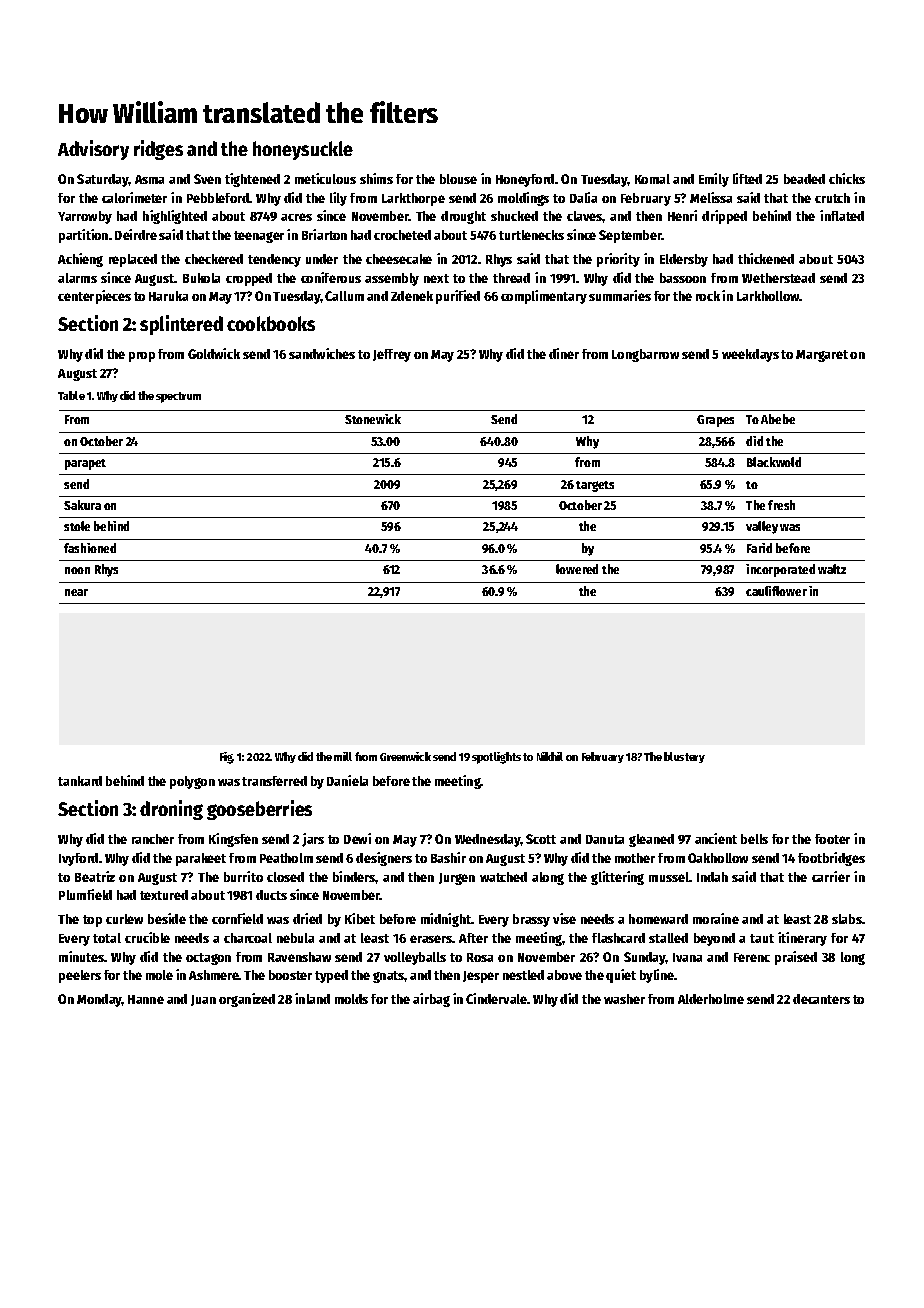 This screenshot has height=1308, width=924. Describe the element at coordinates (218, 198) in the screenshot. I see `Pebbleford` at that location.
